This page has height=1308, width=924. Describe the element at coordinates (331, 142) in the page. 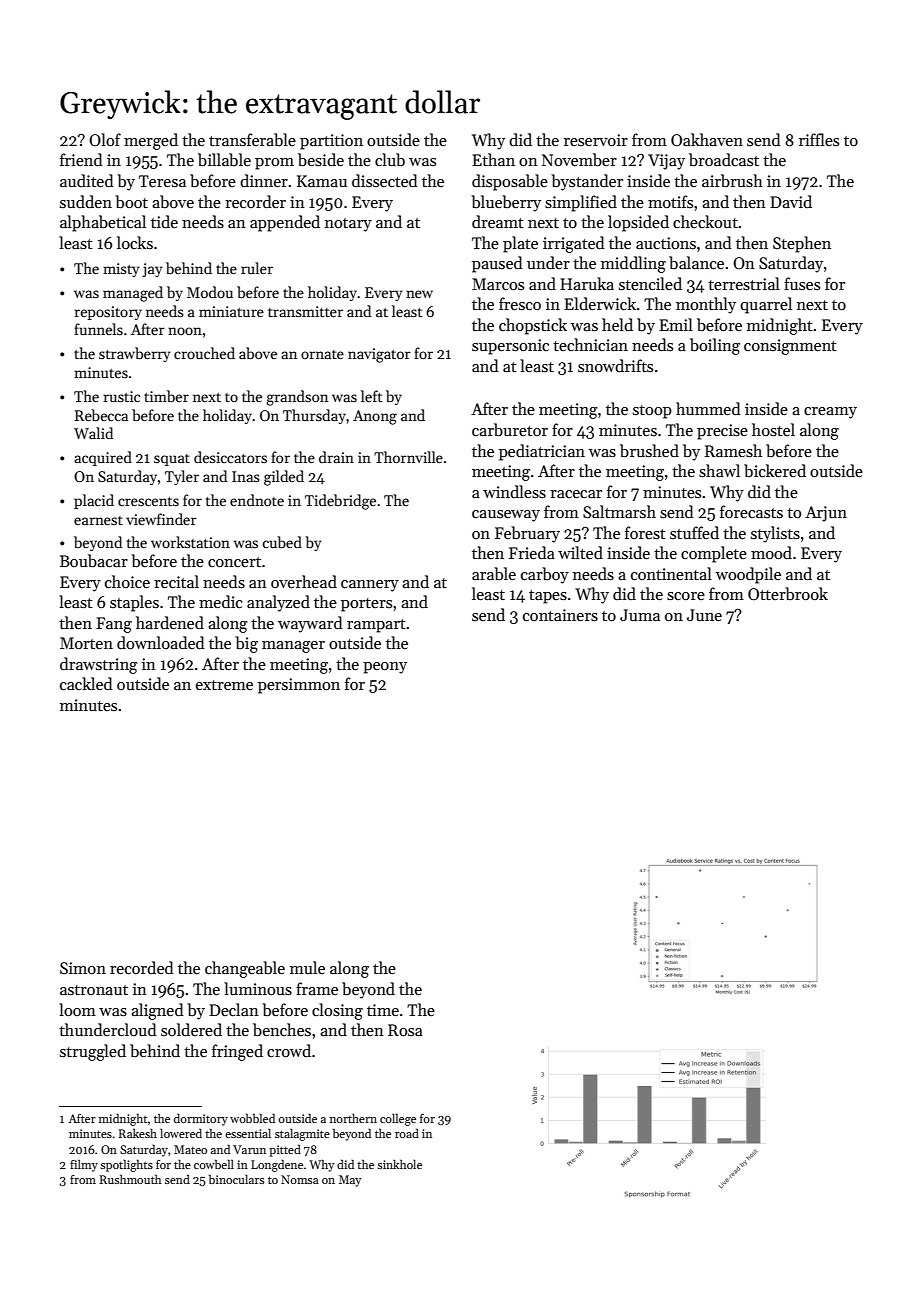

I see `partition` at that location.
